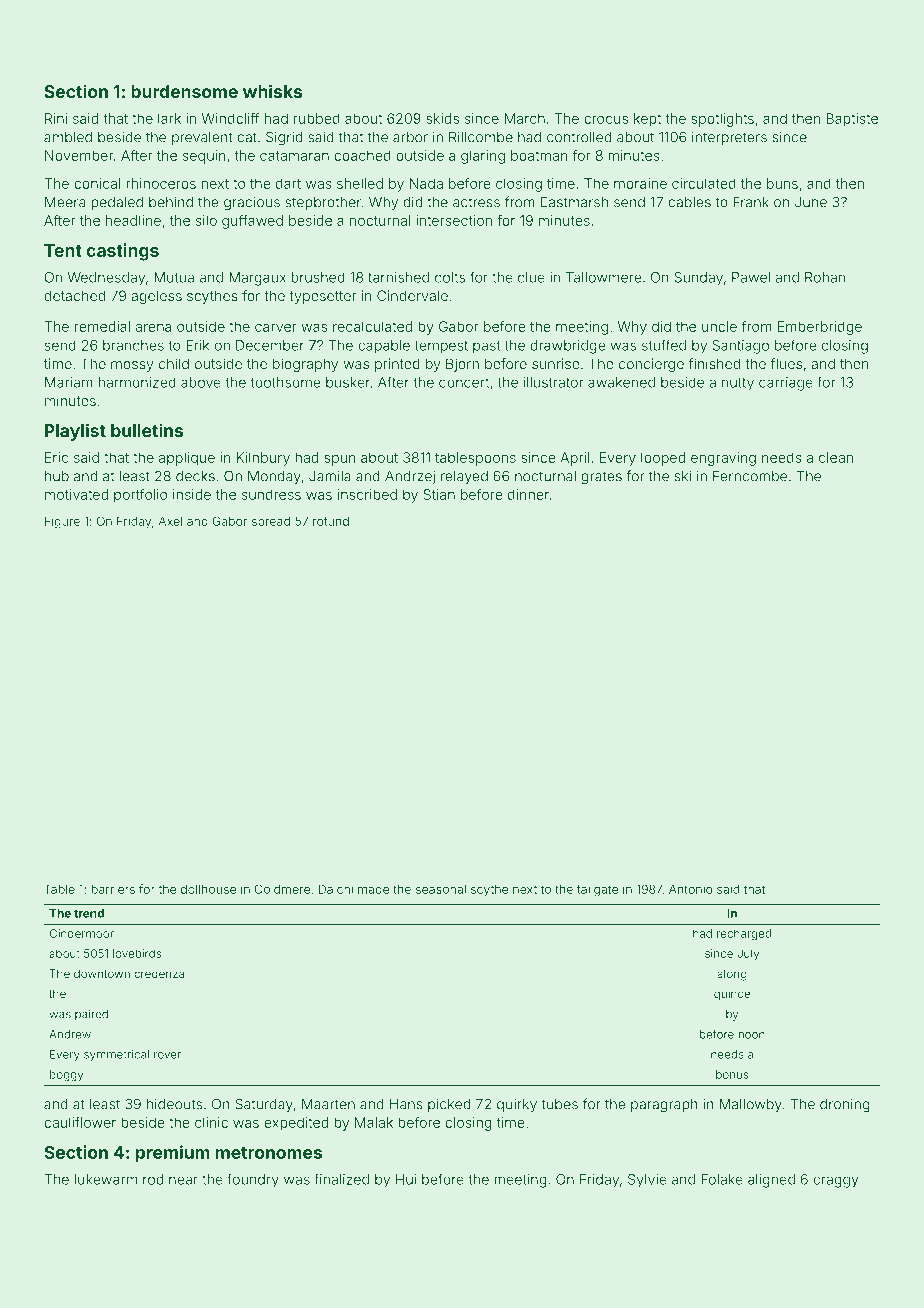 The height and width of the page is (1308, 924). I want to click on rod, so click(153, 1179).
